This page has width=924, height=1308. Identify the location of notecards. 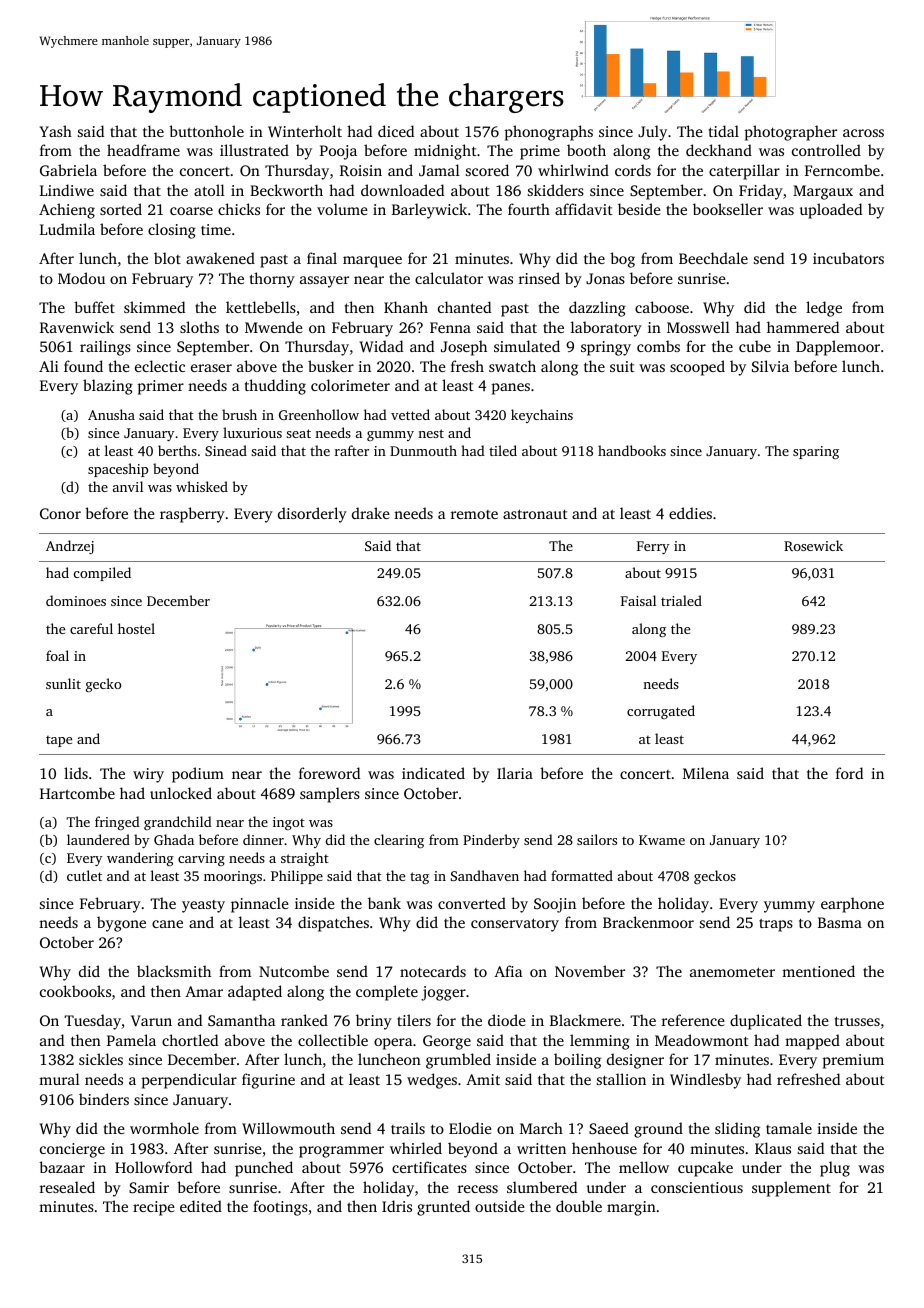
(433, 971).
